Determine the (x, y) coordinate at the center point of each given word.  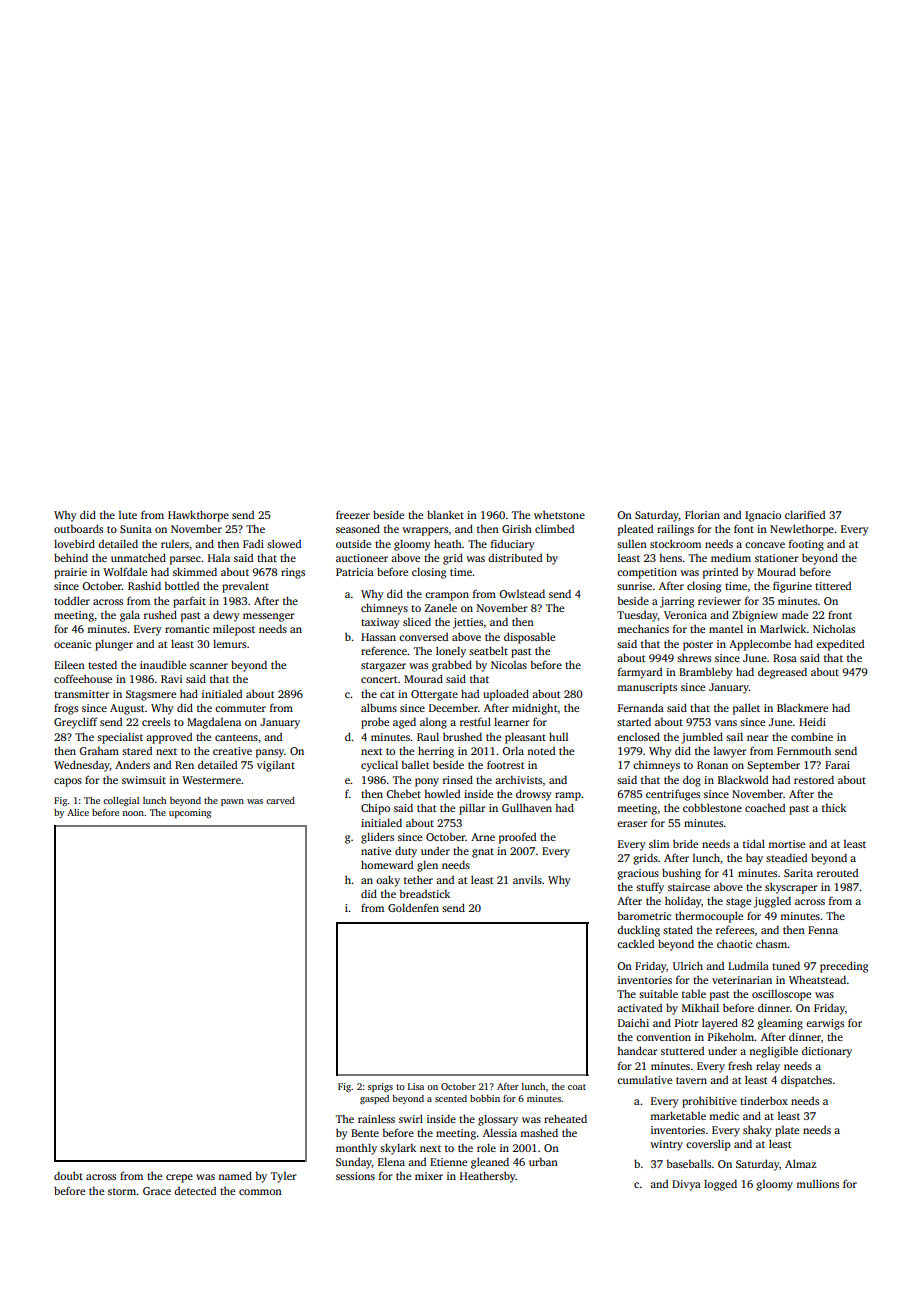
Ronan (712, 765)
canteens (236, 737)
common (260, 1192)
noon (133, 813)
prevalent (245, 587)
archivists (518, 780)
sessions (355, 1176)
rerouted (837, 873)
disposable (529, 638)
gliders (377, 838)
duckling (638, 931)
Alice (78, 812)
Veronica (685, 615)
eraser (632, 824)
